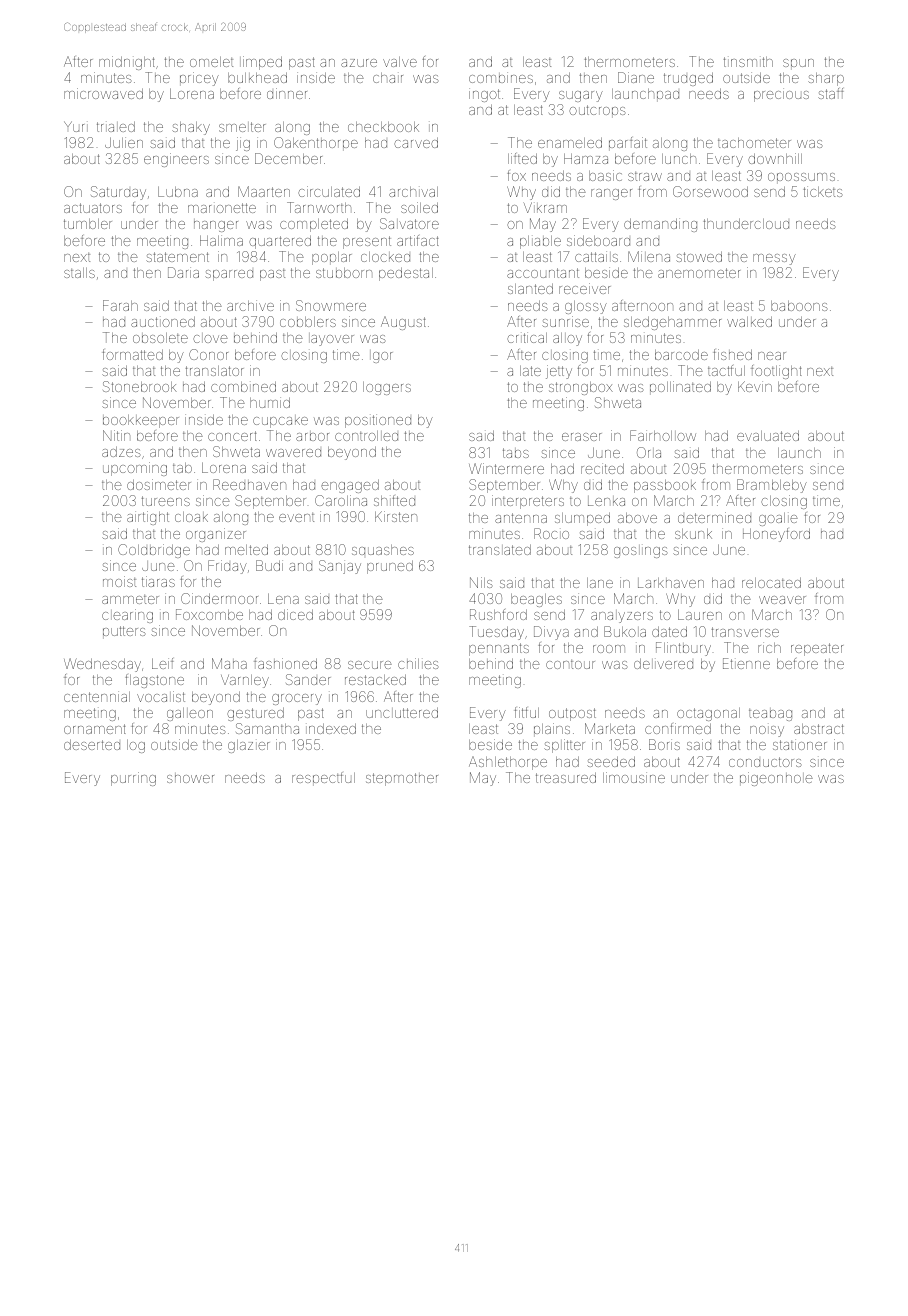 The width and height of the screenshot is (908, 1316). I want to click on combines, so click(501, 77).
